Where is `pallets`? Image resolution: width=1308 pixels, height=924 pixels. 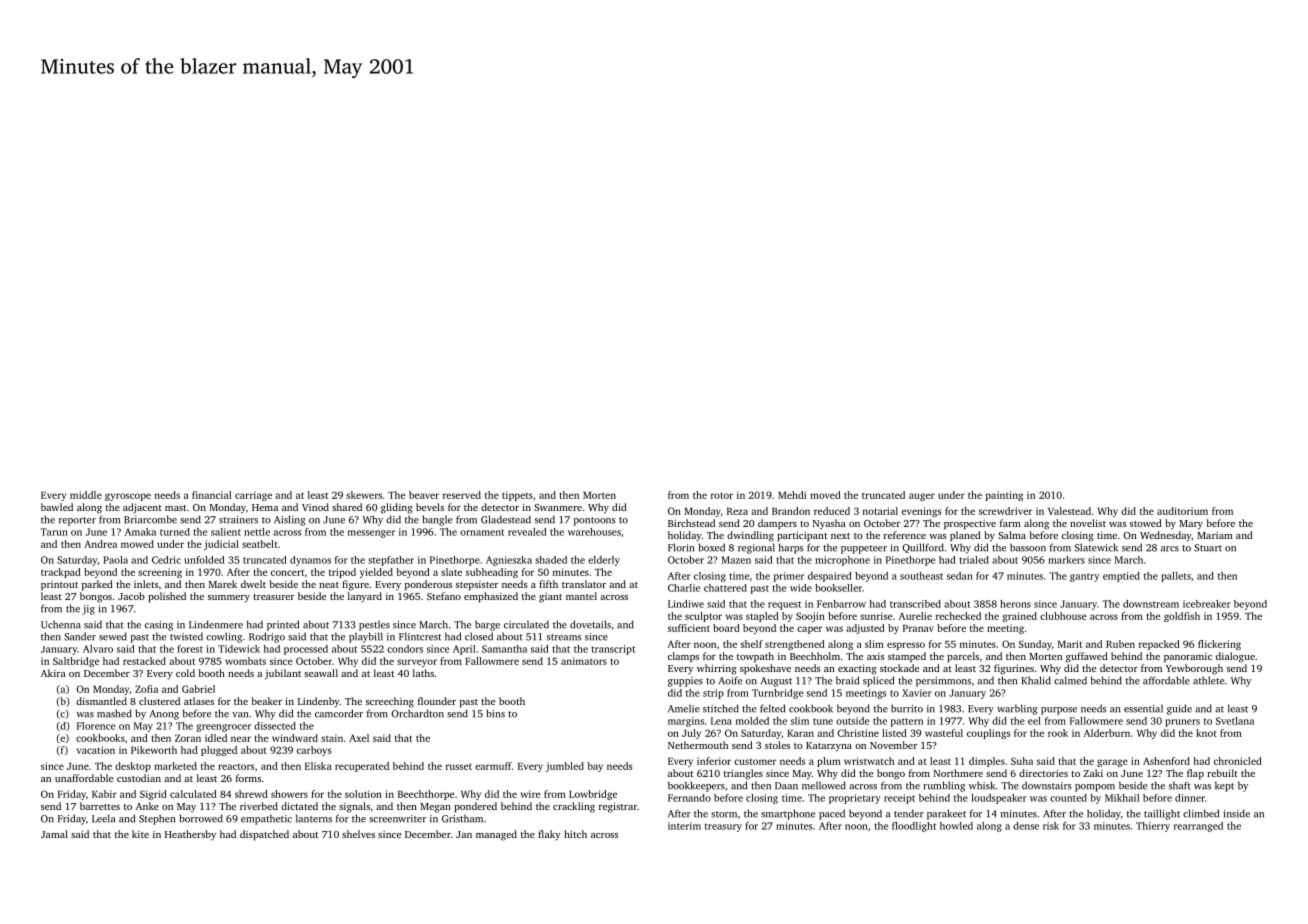
pallets is located at coordinates (1176, 577).
